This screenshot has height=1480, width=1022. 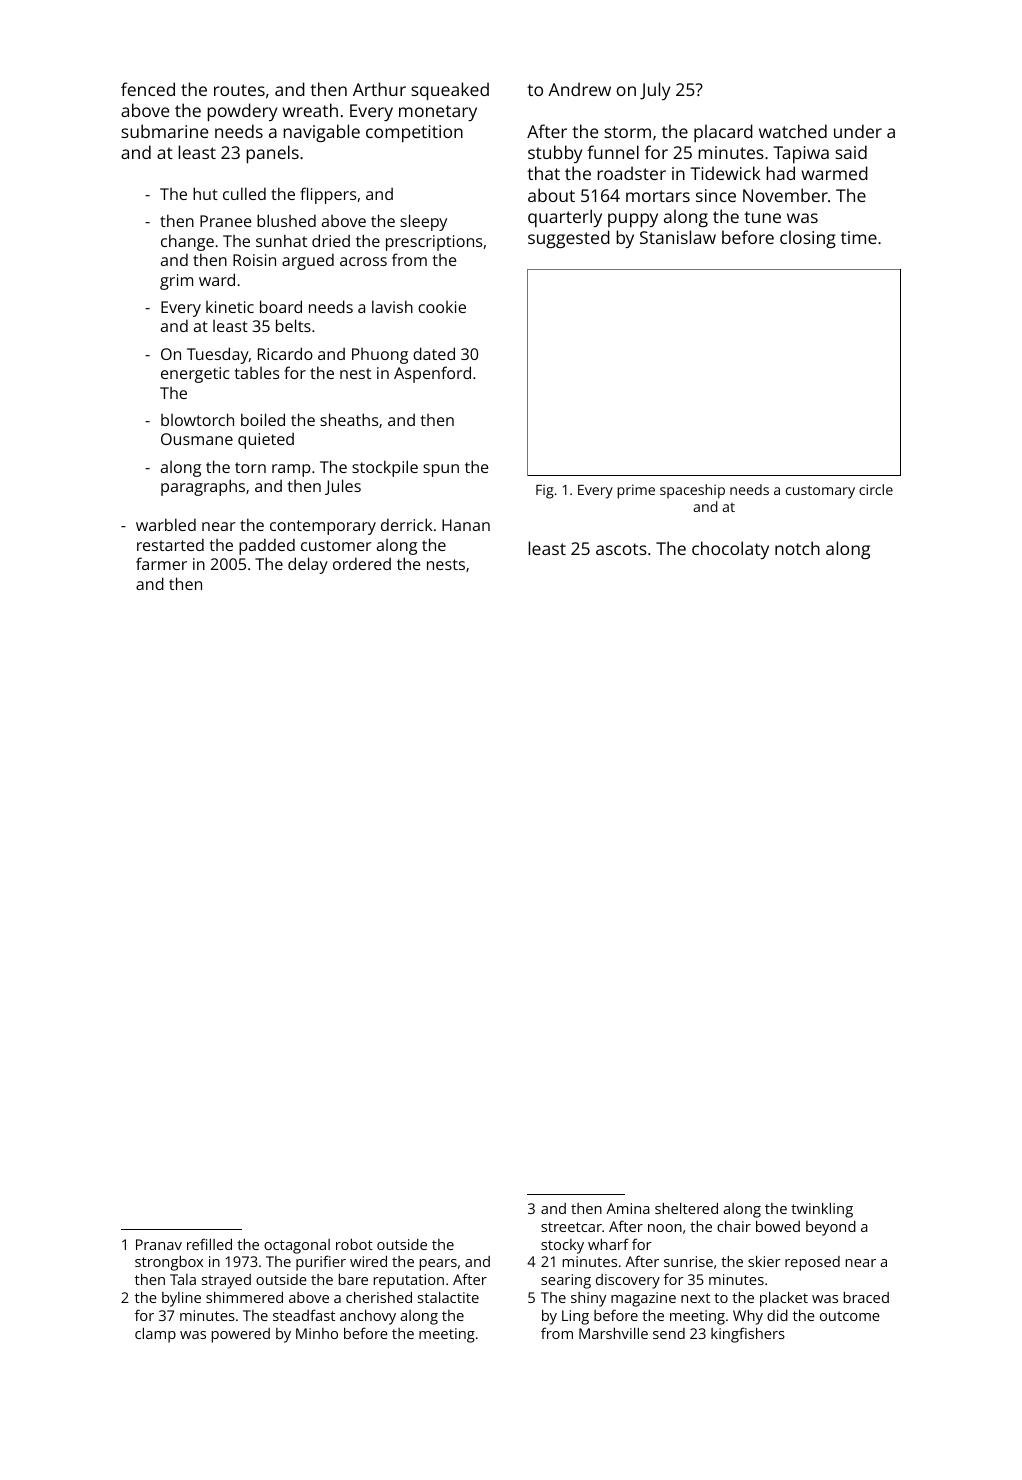 What do you see at coordinates (379, 89) in the screenshot?
I see `Arthur` at bounding box center [379, 89].
